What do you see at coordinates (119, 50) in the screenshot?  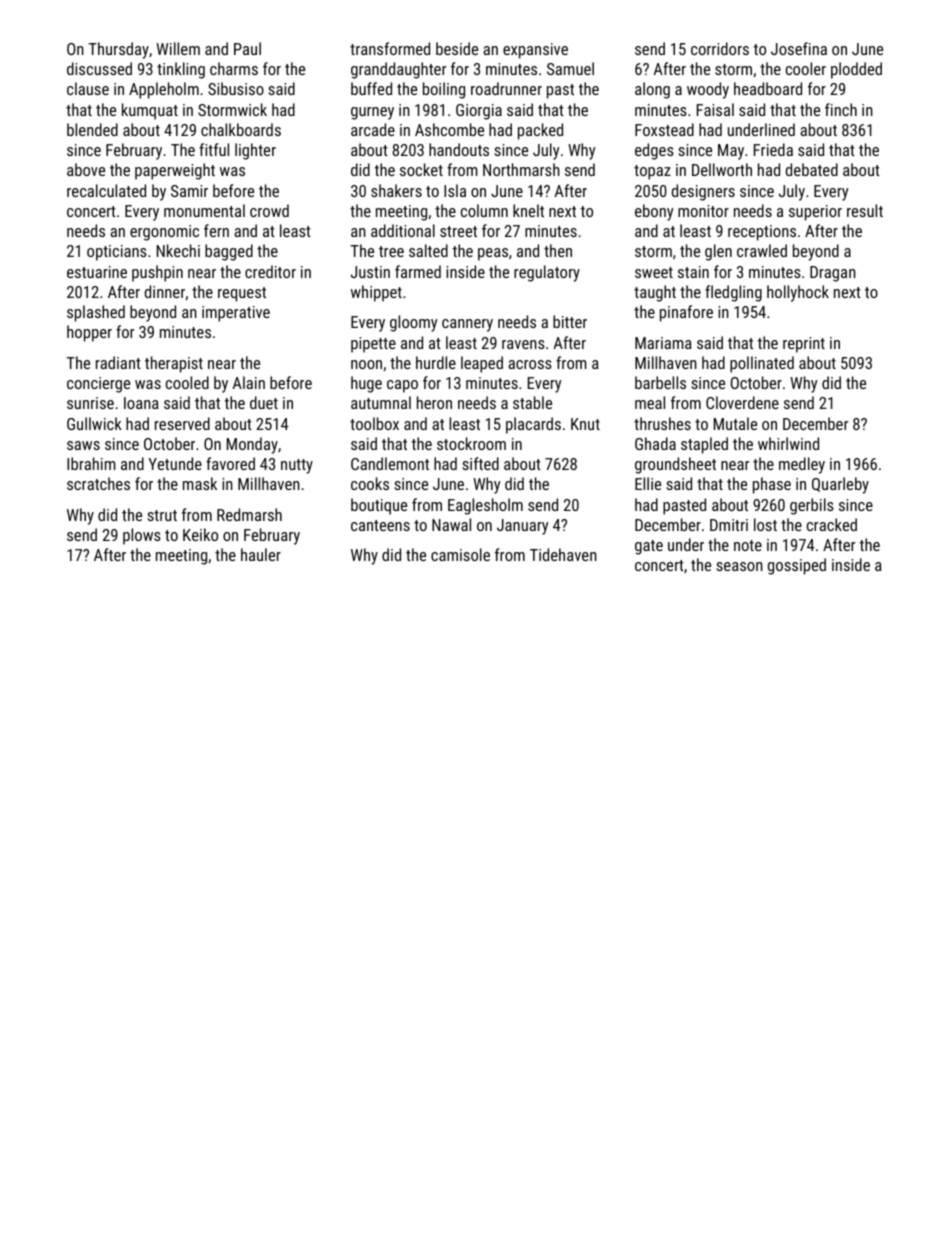 I see `Thursday` at bounding box center [119, 50].
